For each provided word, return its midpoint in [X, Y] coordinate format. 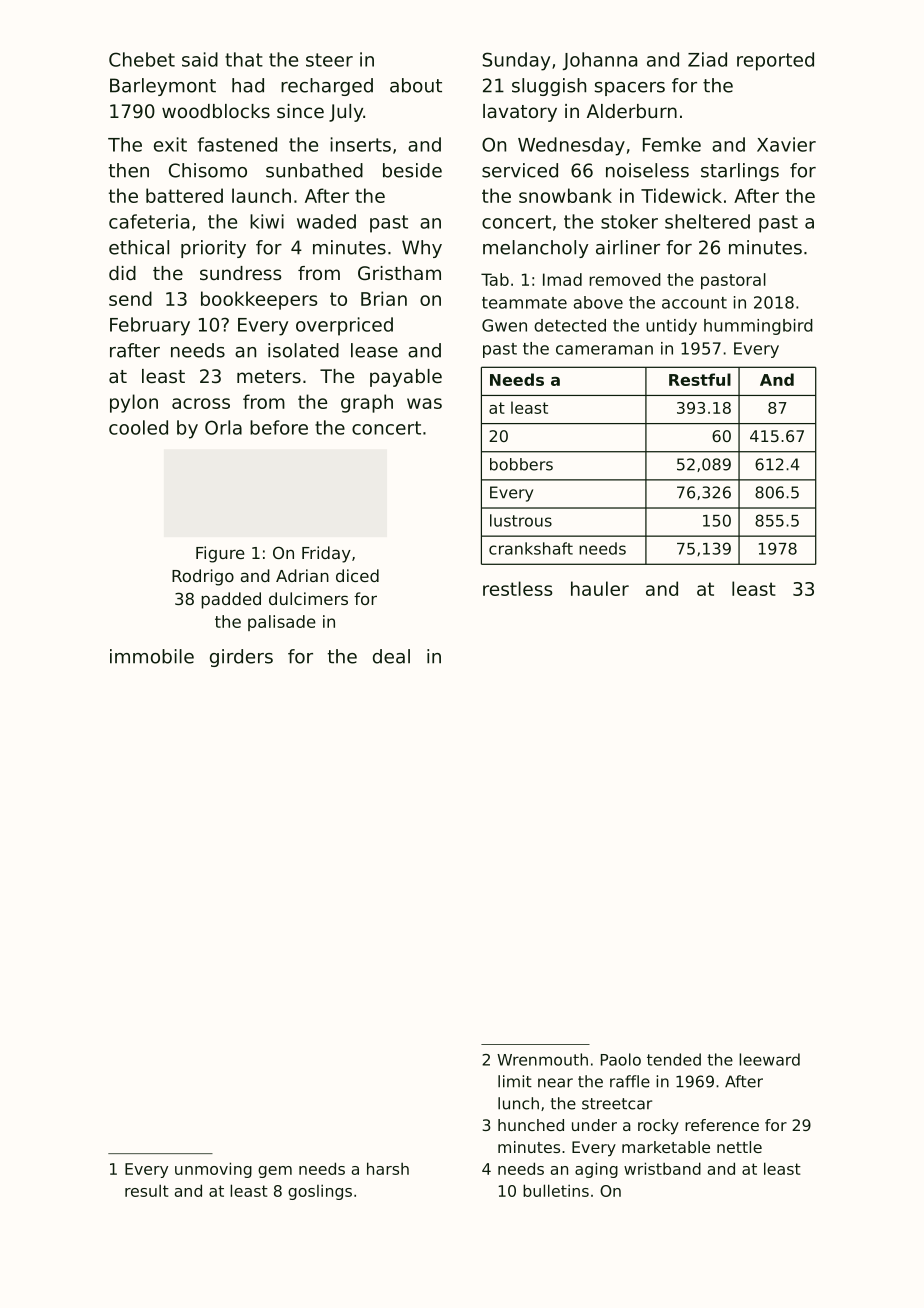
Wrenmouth [542, 1059]
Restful [700, 379]
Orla [223, 427]
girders [241, 658]
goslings [320, 1192]
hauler [600, 588]
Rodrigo [203, 577]
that [244, 59]
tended [674, 1059]
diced [357, 575]
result [147, 1190]
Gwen [504, 325]
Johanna [600, 61]
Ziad [707, 59]
